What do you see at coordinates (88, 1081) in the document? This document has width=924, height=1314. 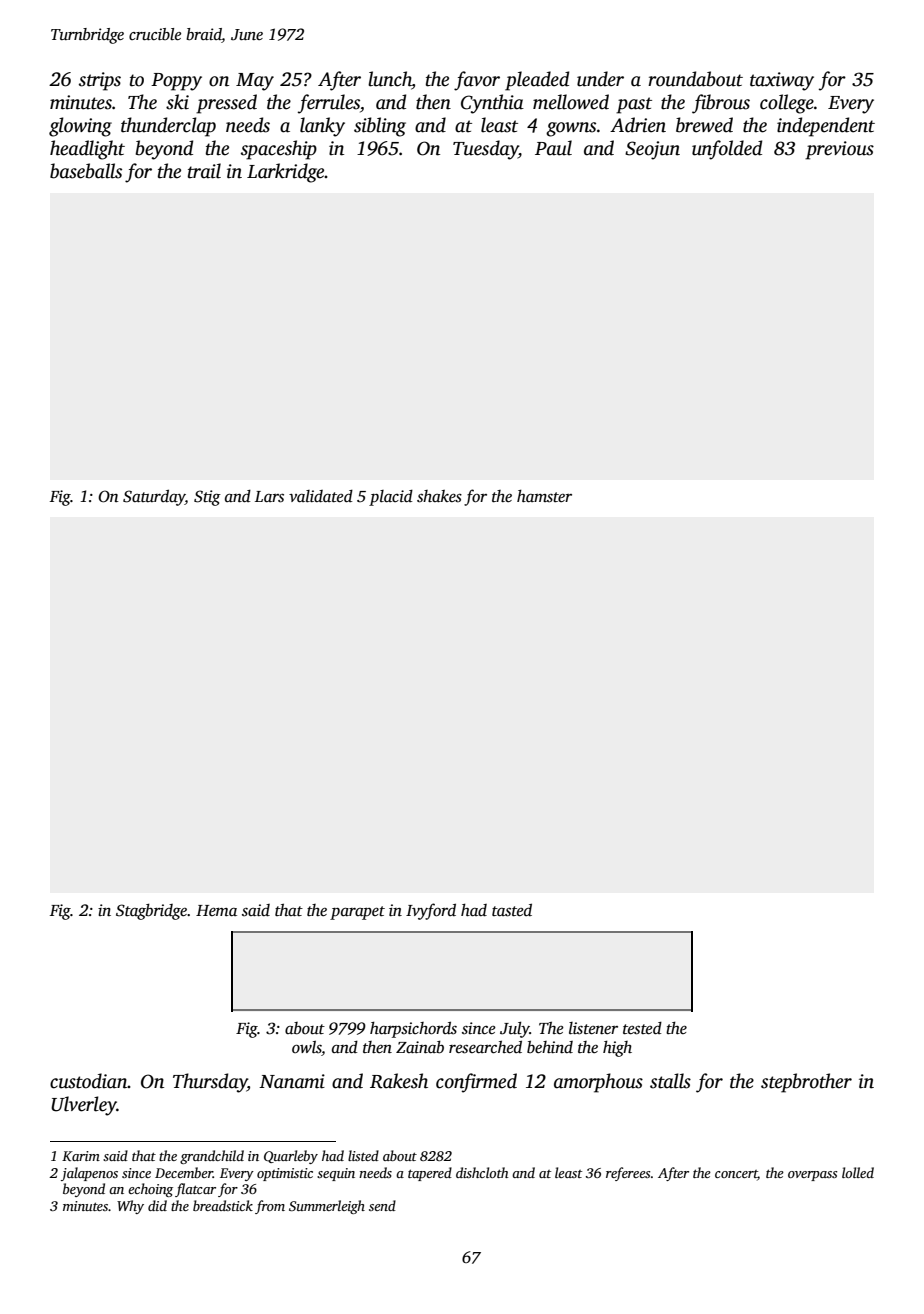 I see `custodian` at bounding box center [88, 1081].
